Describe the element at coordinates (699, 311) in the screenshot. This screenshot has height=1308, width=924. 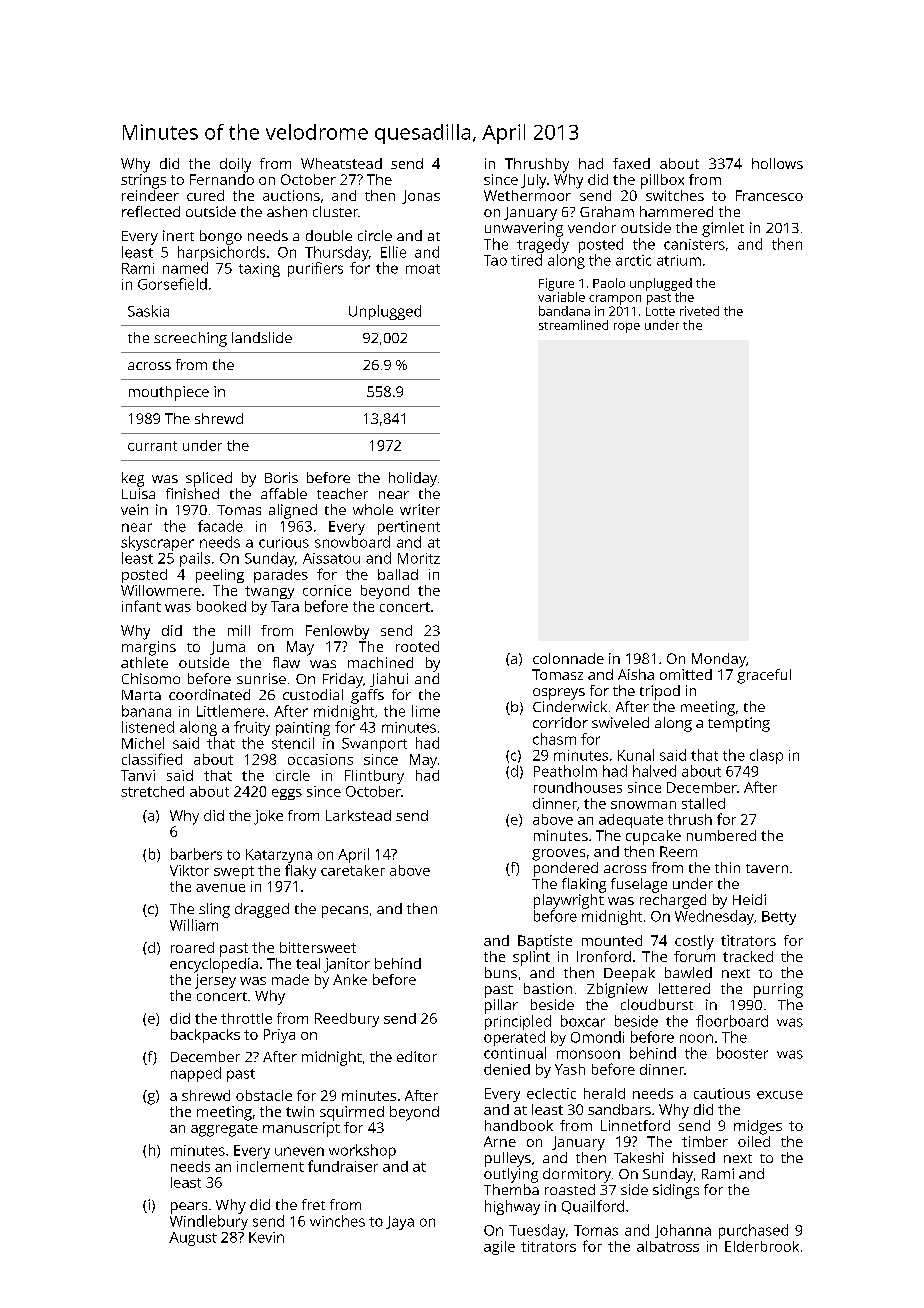
I see `riveted` at that location.
